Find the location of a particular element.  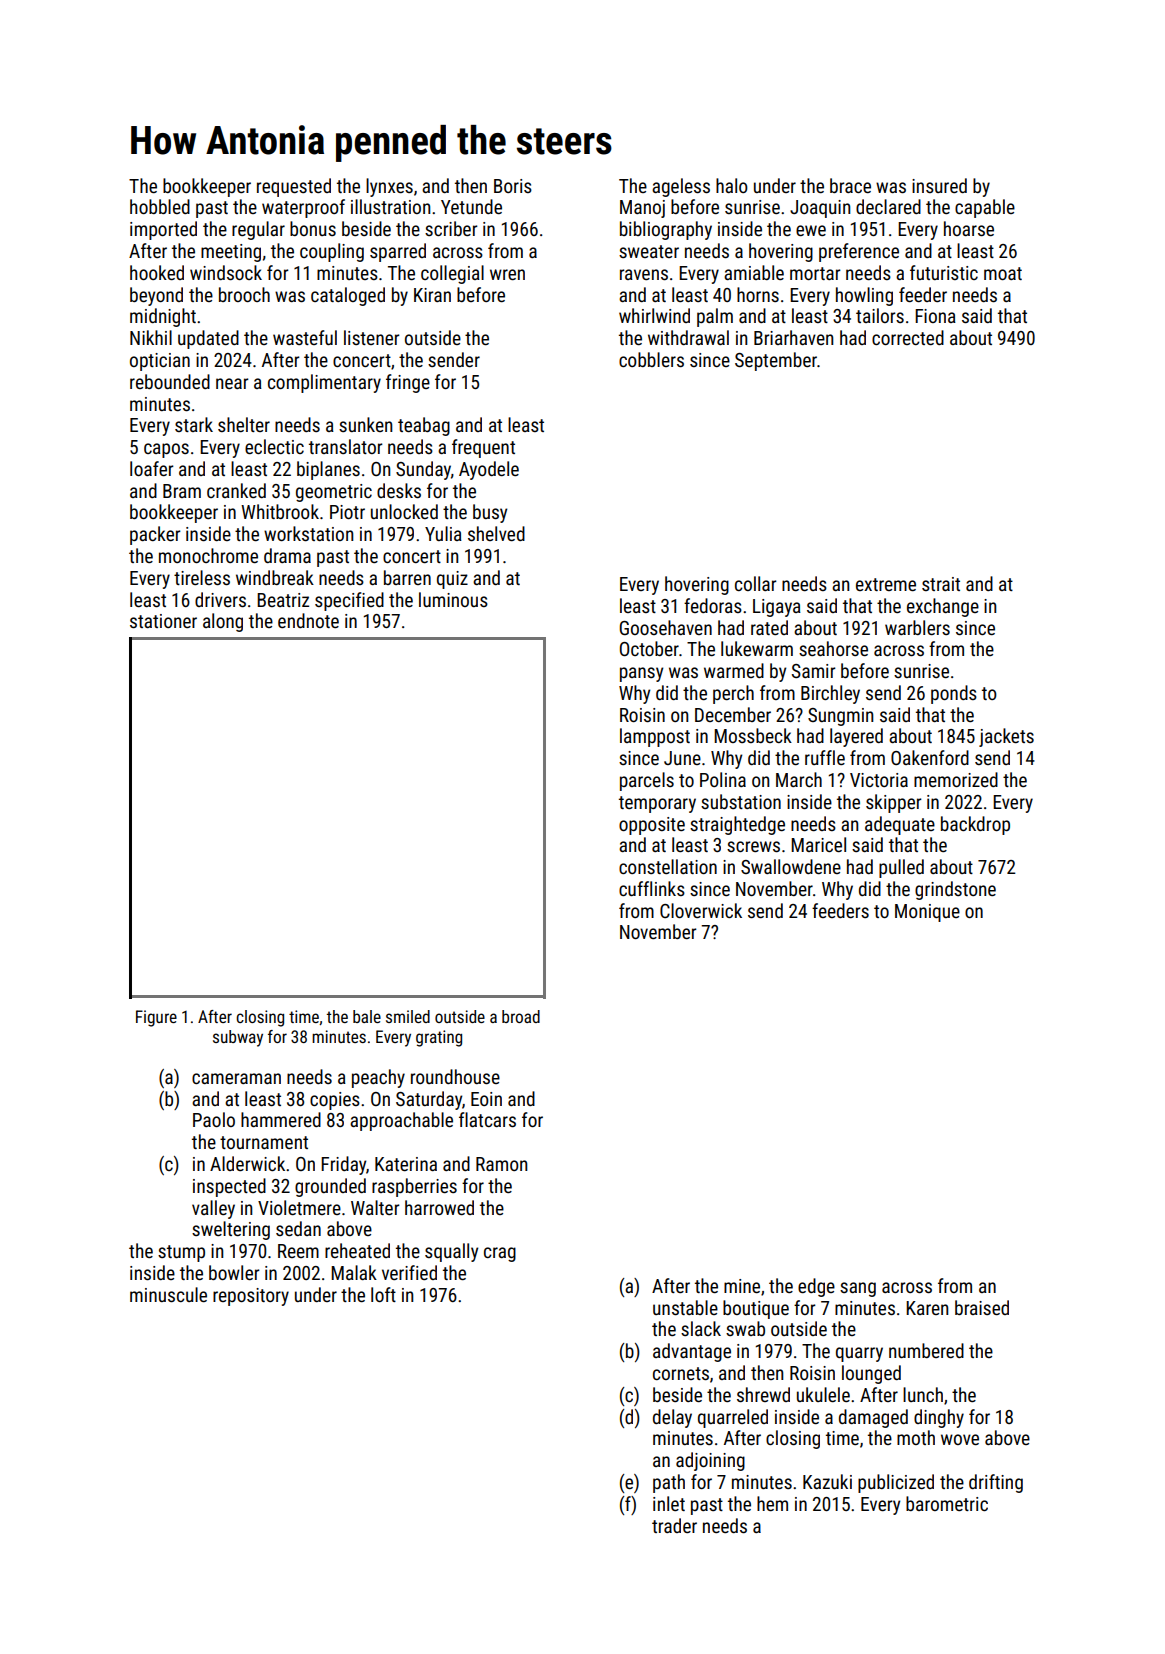

Boris is located at coordinates (513, 186).
